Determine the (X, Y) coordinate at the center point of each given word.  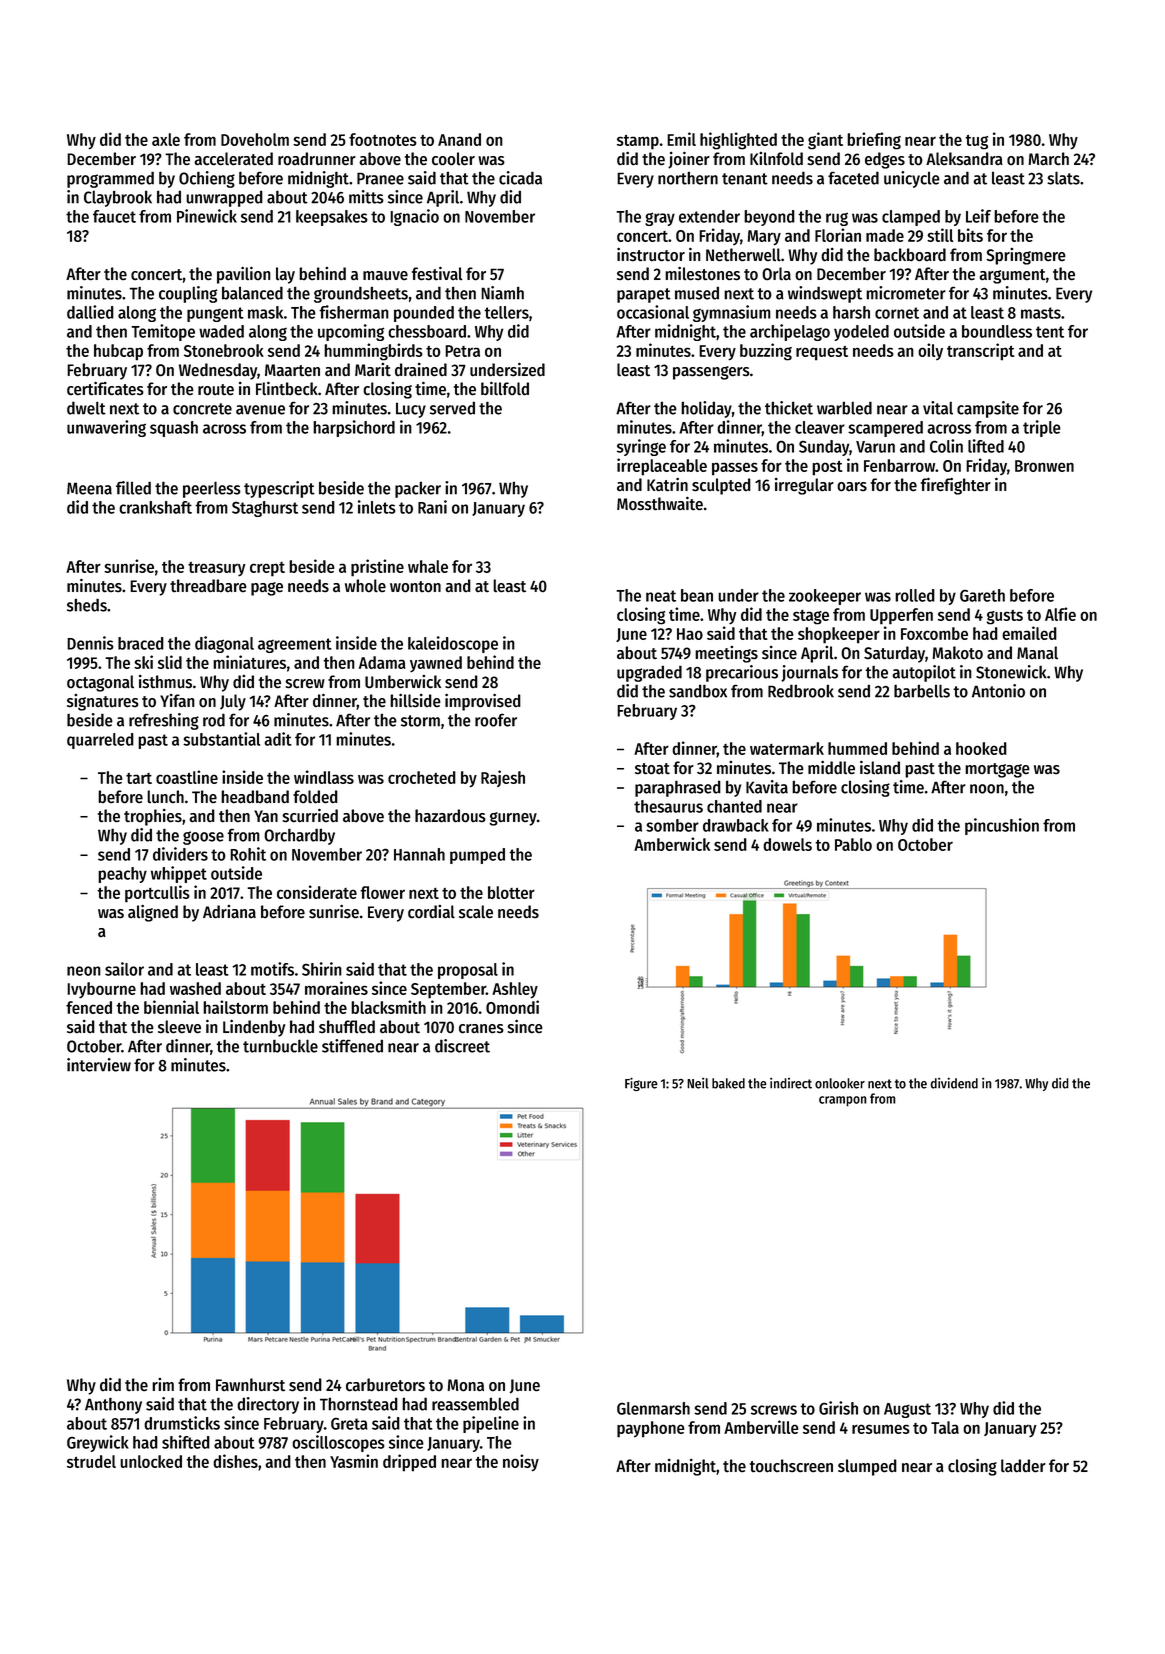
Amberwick (672, 844)
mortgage (997, 770)
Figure (641, 1084)
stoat (652, 769)
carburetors (385, 1385)
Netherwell (743, 255)
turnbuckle (280, 1046)
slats (1063, 178)
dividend (954, 1083)
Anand (459, 139)
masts (1041, 313)
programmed (110, 179)
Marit (373, 370)
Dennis (90, 643)
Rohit (248, 854)
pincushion (1002, 826)
